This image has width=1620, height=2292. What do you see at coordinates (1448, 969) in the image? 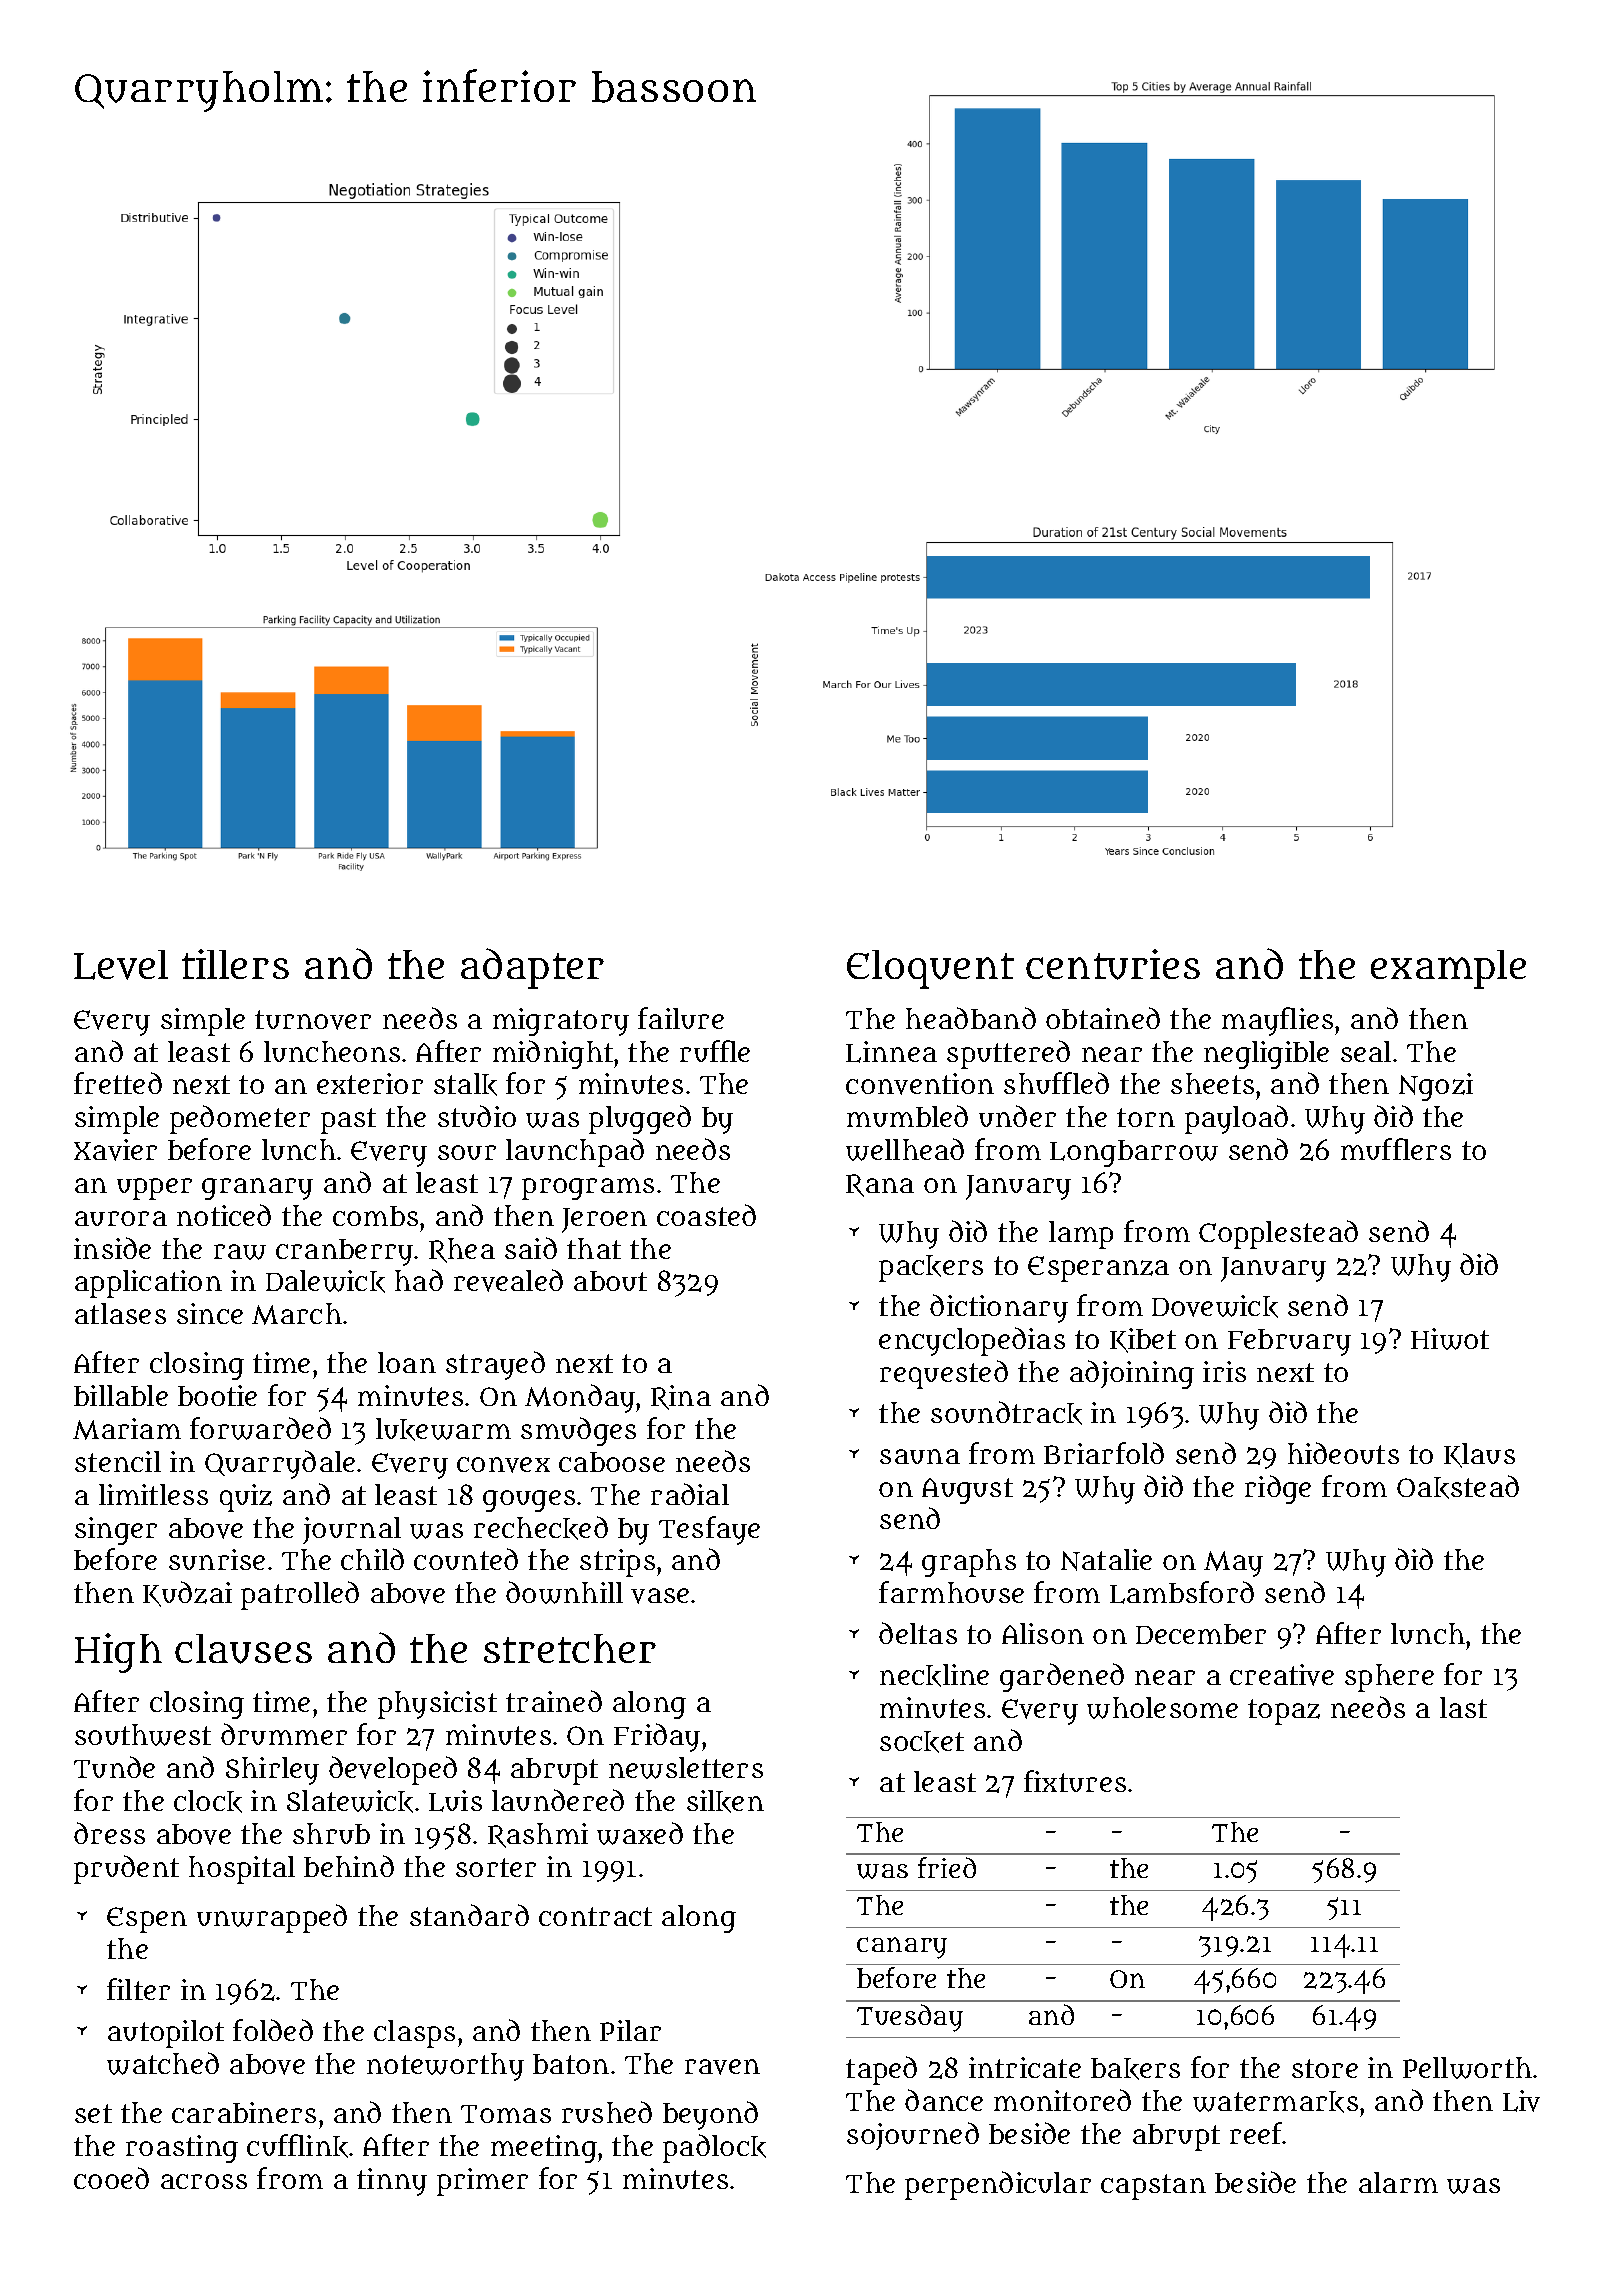
I see `example` at bounding box center [1448, 969].
